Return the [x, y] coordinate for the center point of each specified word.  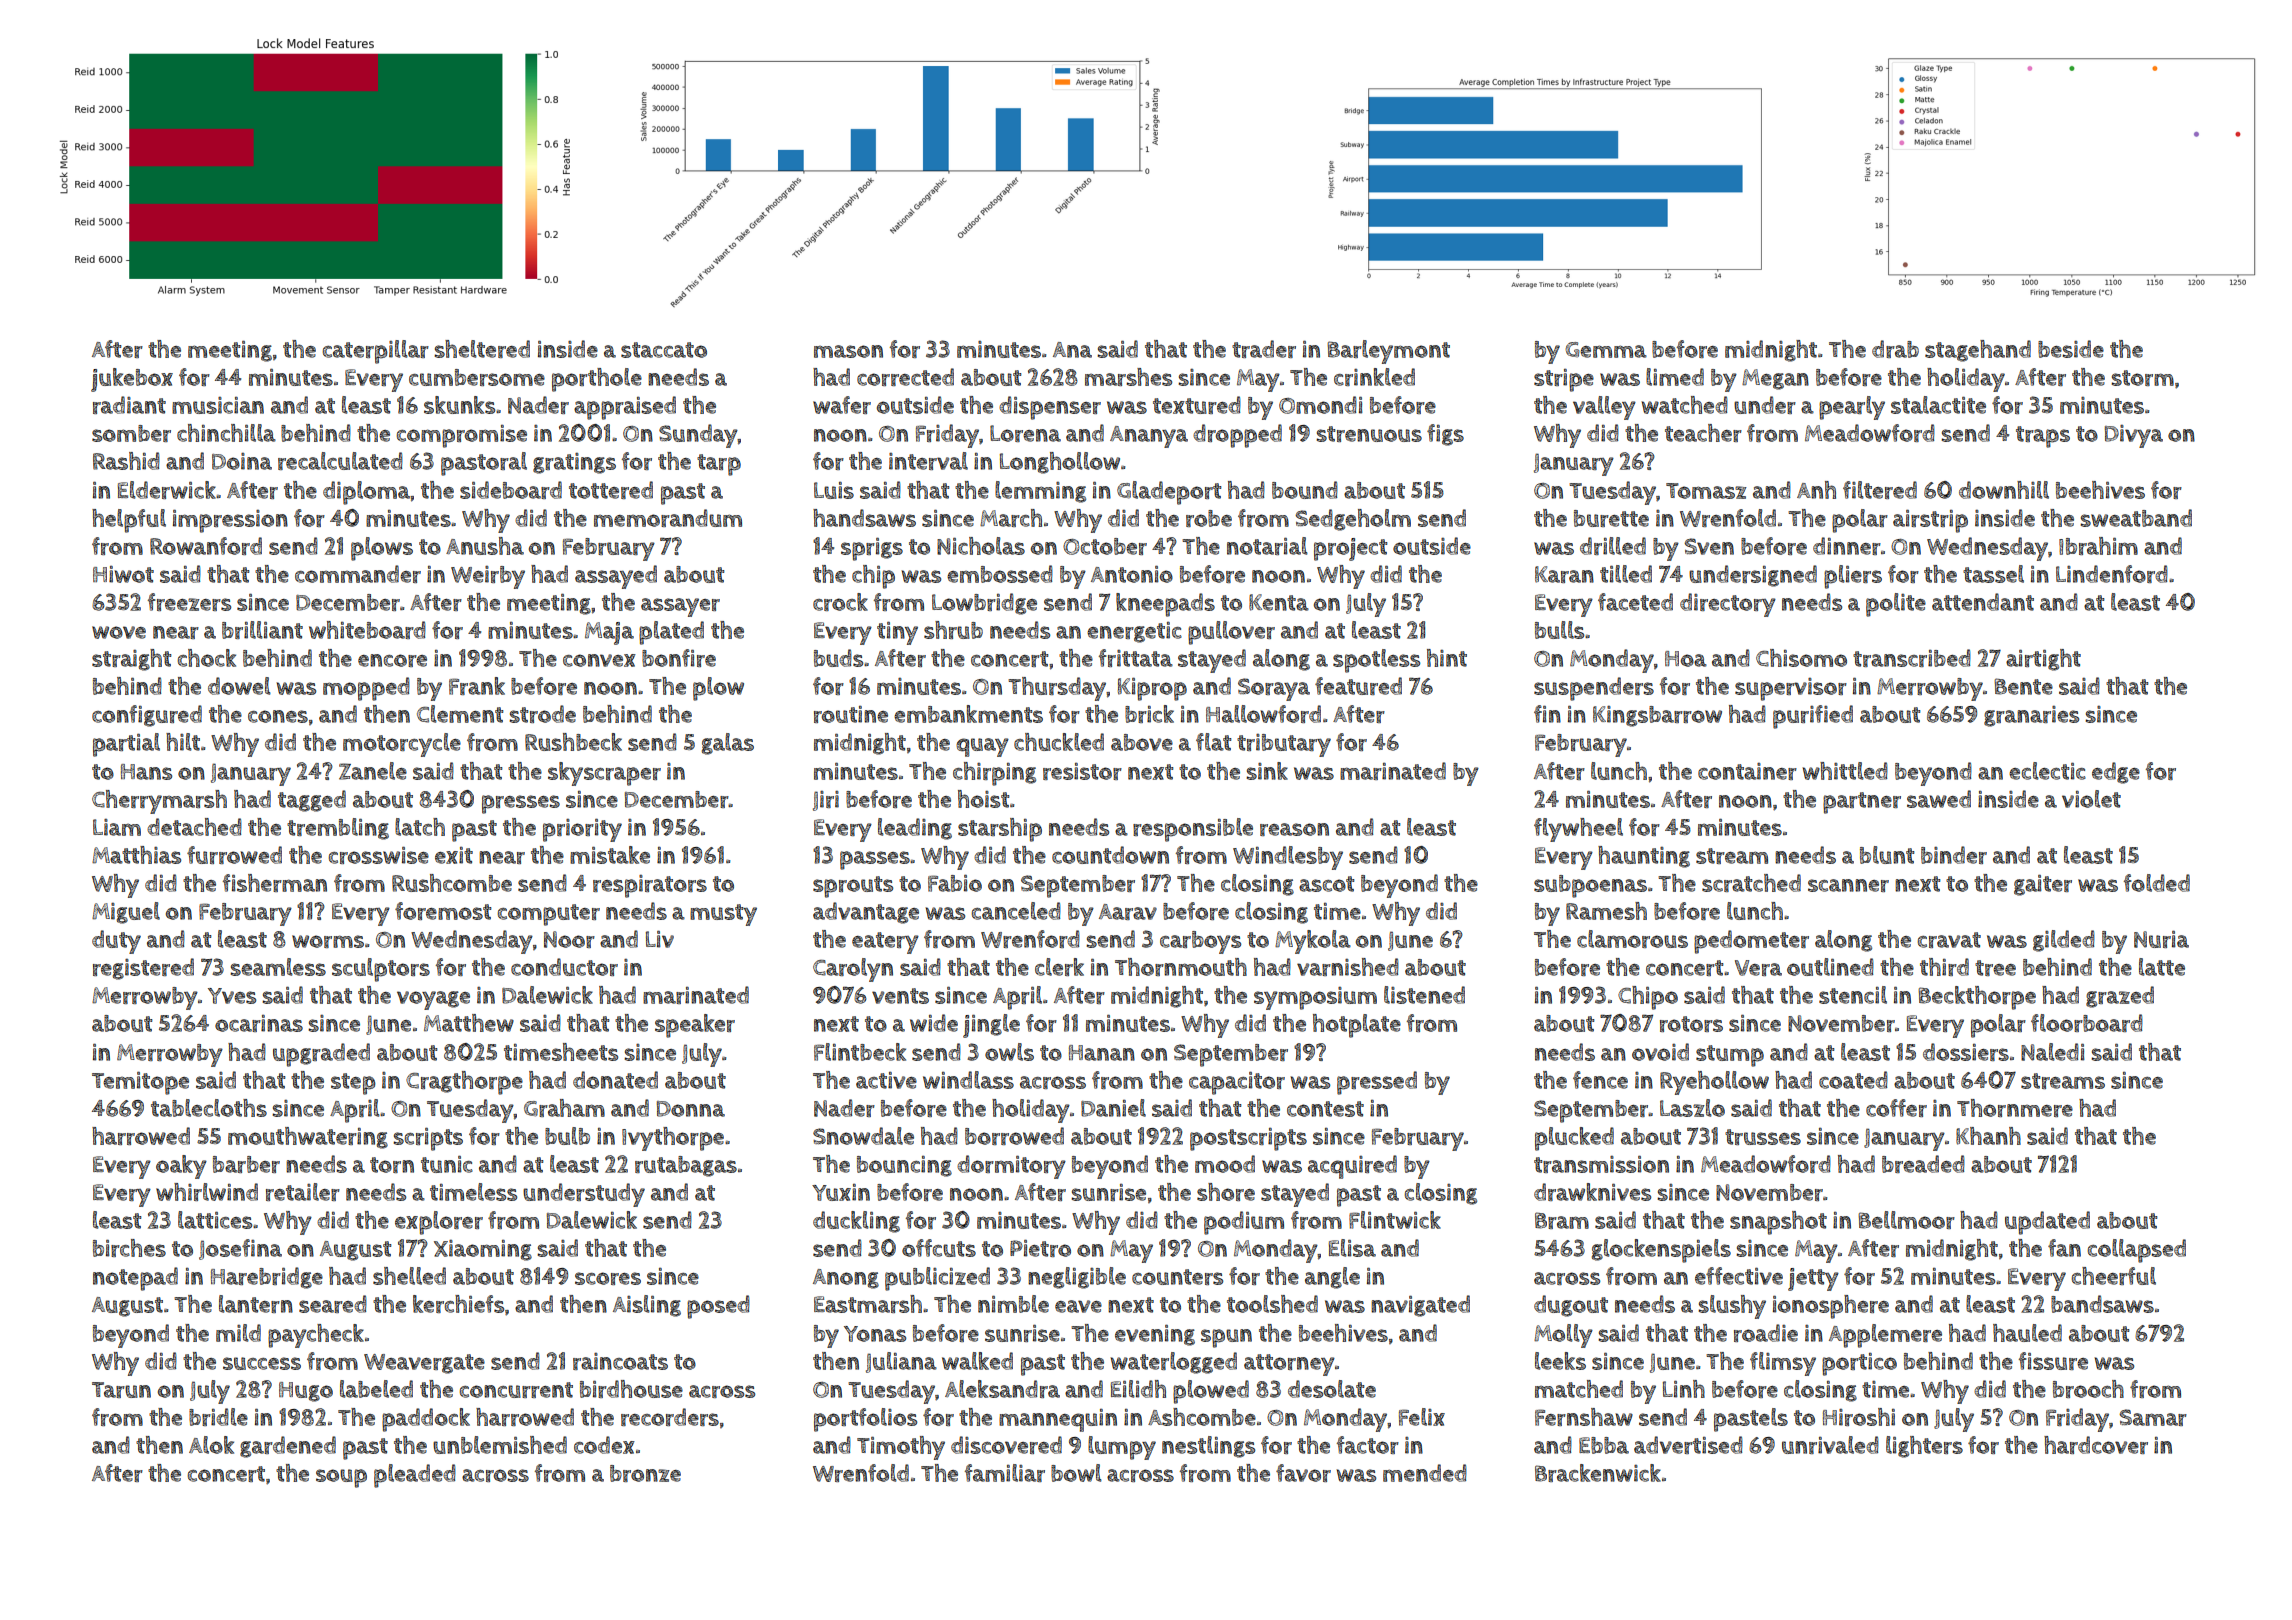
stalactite [1938, 405]
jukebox [132, 380]
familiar [1005, 1473]
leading [915, 829]
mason [848, 351]
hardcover [2096, 1445]
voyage [433, 1000]
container [1747, 771]
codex [604, 1445]
